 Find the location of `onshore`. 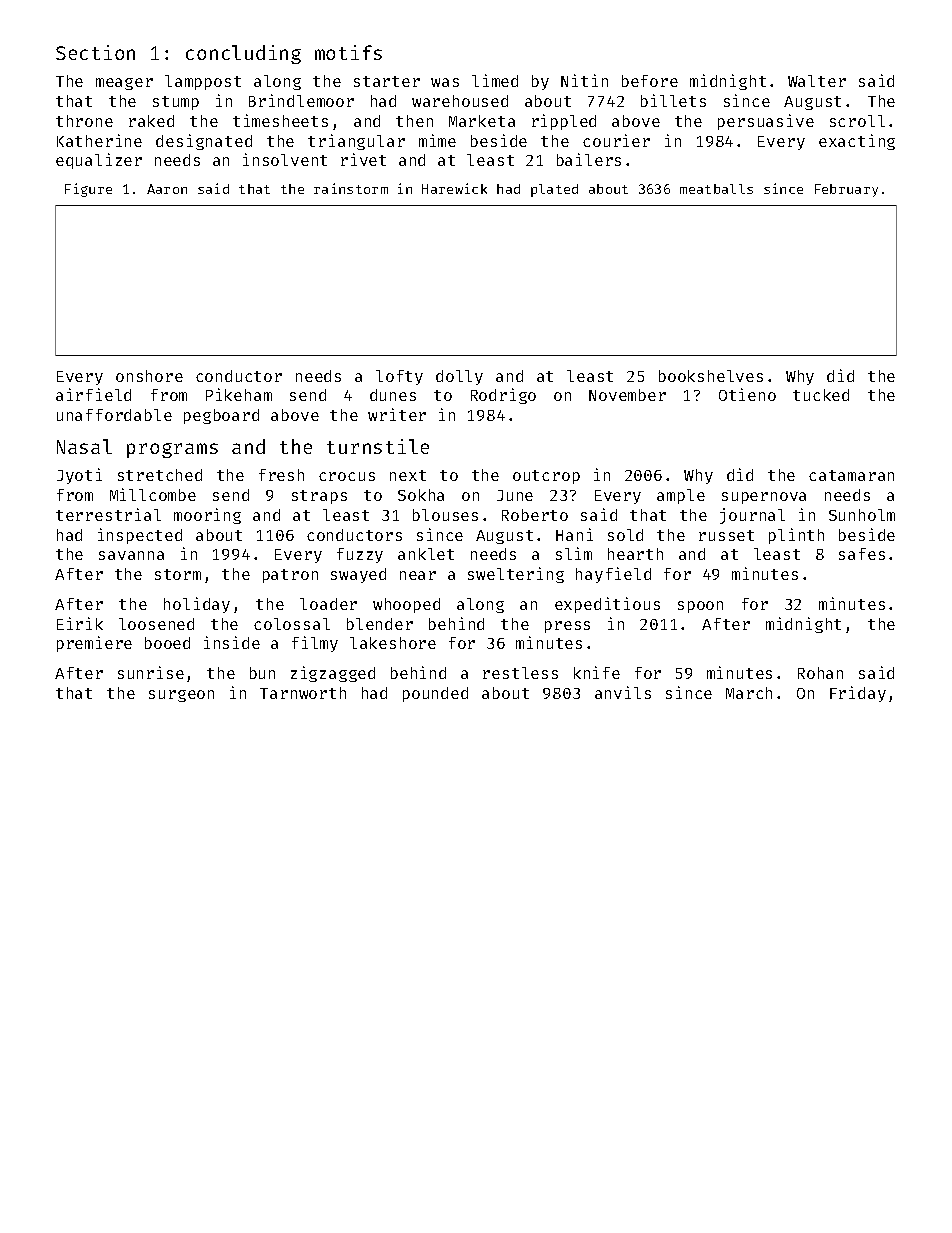

onshore is located at coordinates (149, 376).
